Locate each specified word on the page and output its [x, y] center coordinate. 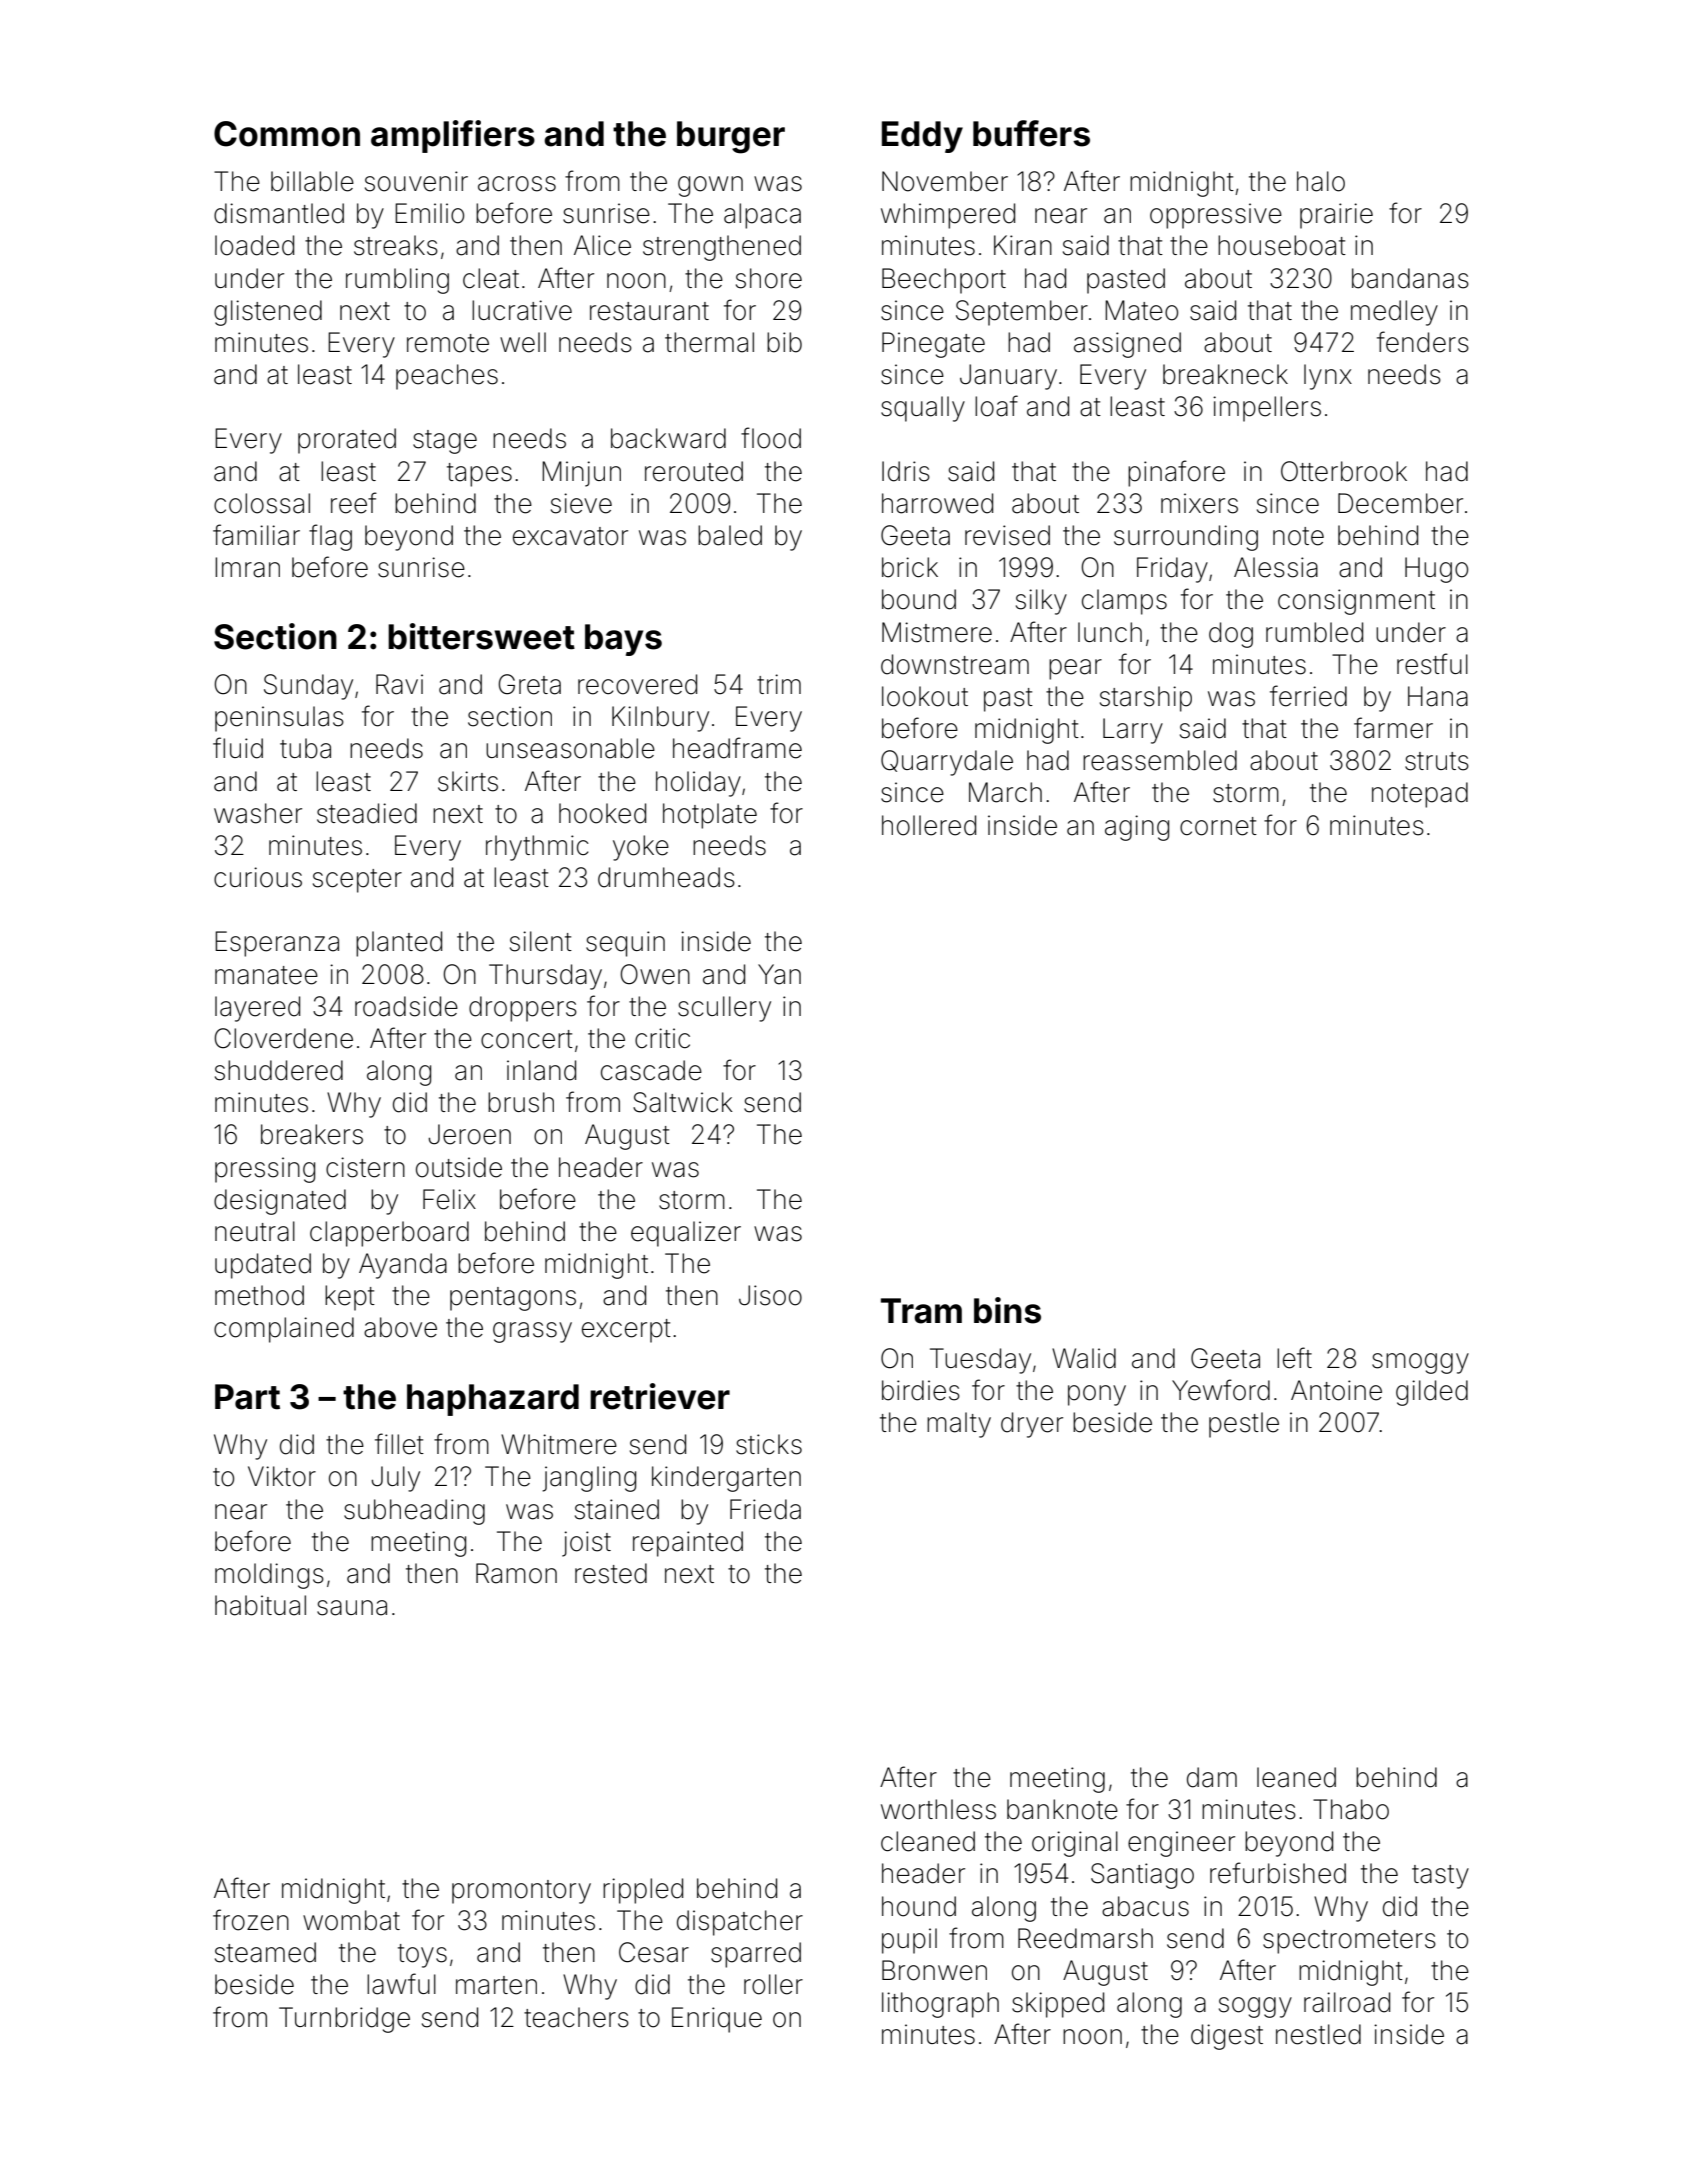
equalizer [686, 1234]
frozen [251, 1920]
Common [287, 134]
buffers [1031, 133]
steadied [367, 813]
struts [1437, 761]
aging [1137, 828]
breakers [312, 1134]
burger [731, 137]
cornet [1218, 826]
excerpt [626, 1331]
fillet [399, 1444]
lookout [925, 696]
